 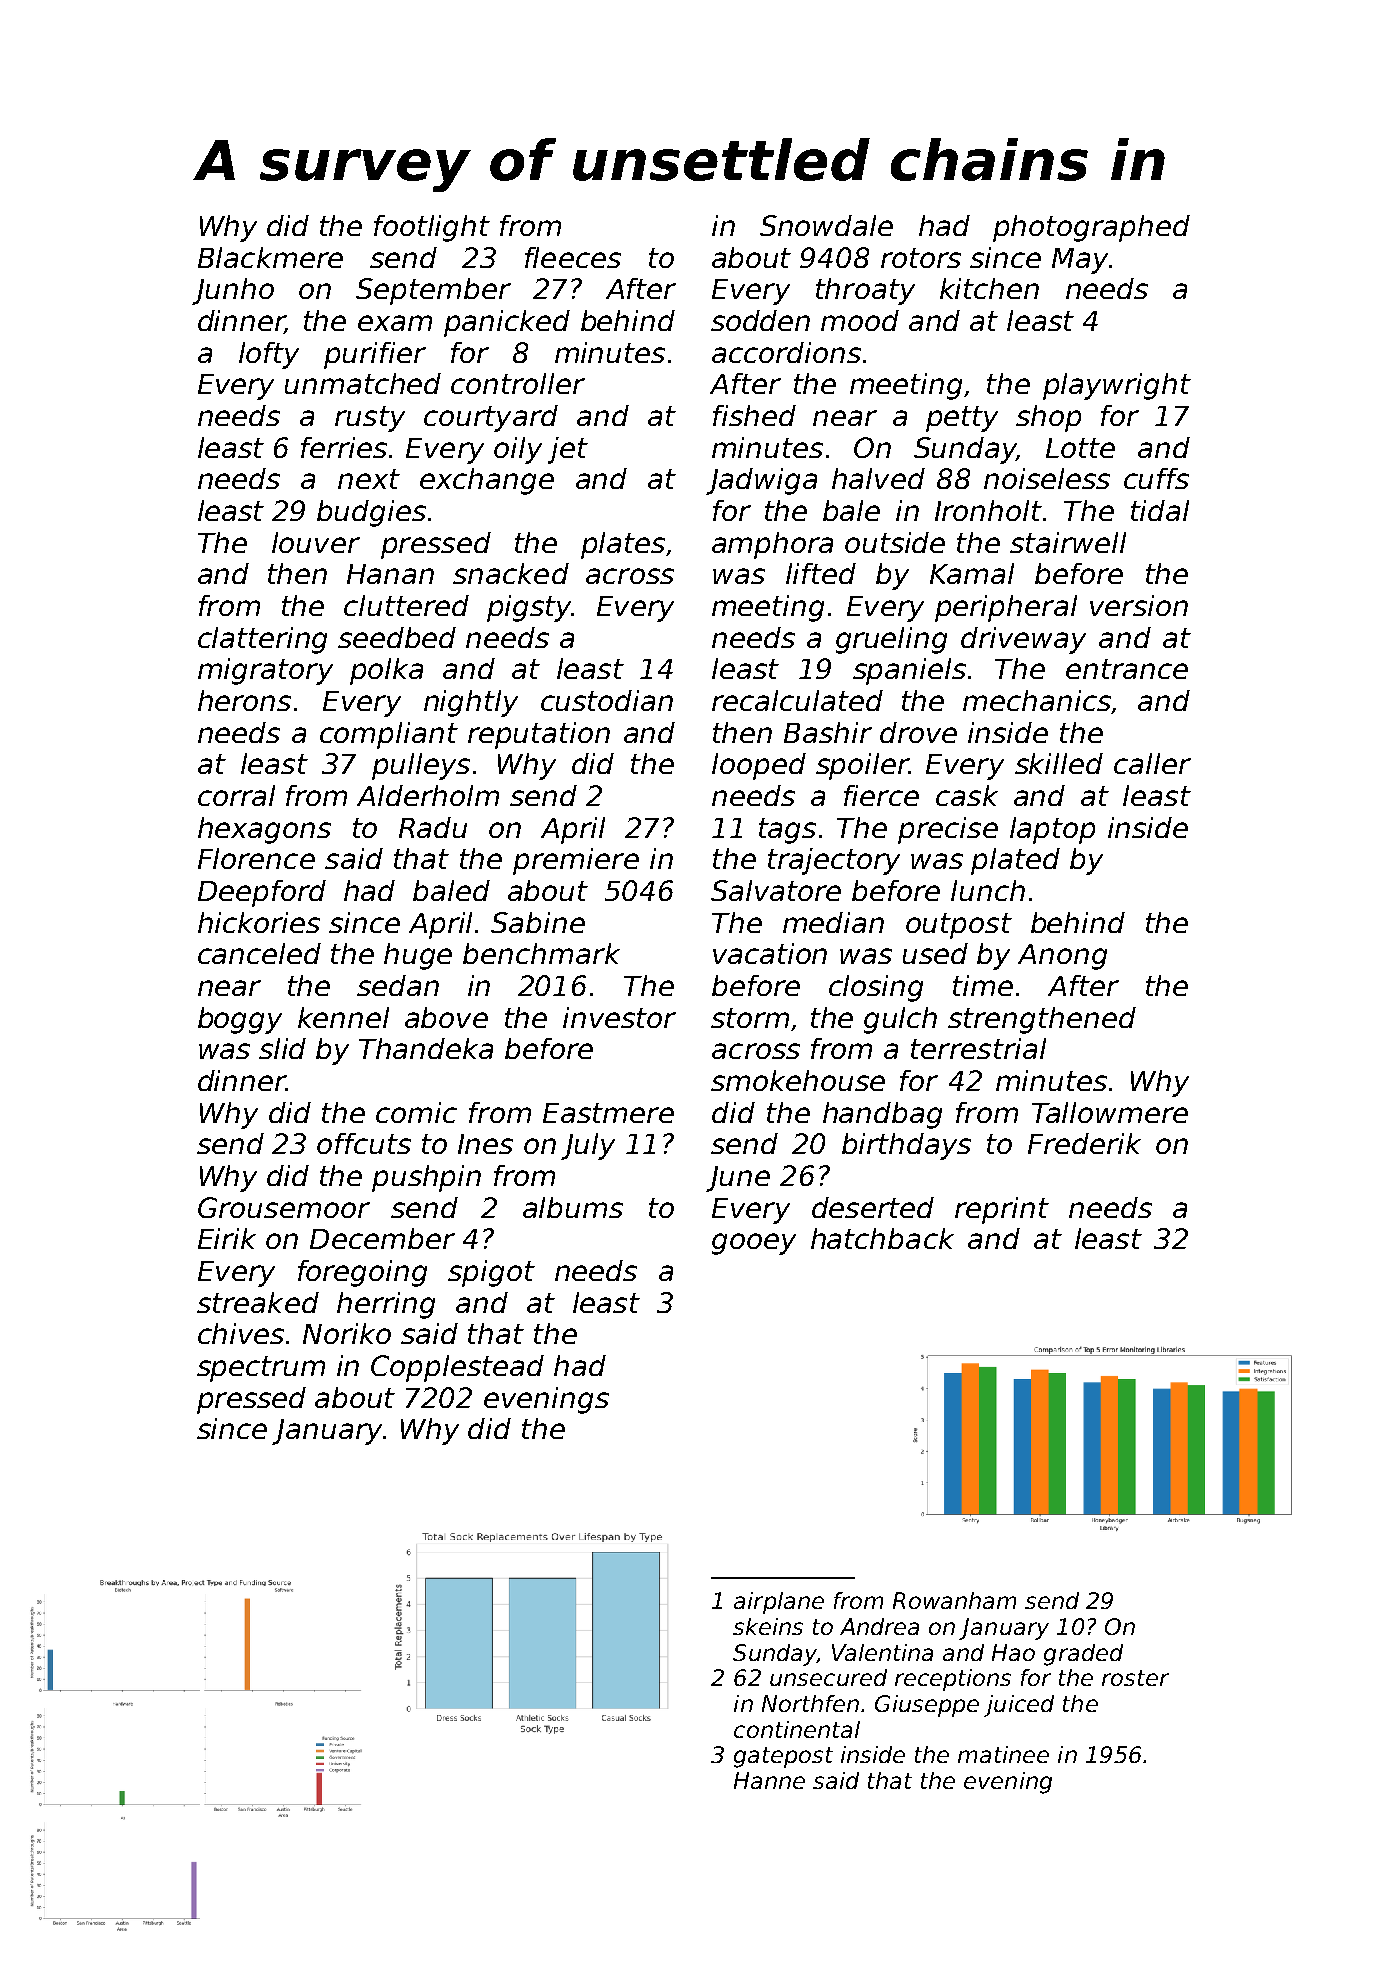 I want to click on Grousemoor, so click(x=284, y=1207).
